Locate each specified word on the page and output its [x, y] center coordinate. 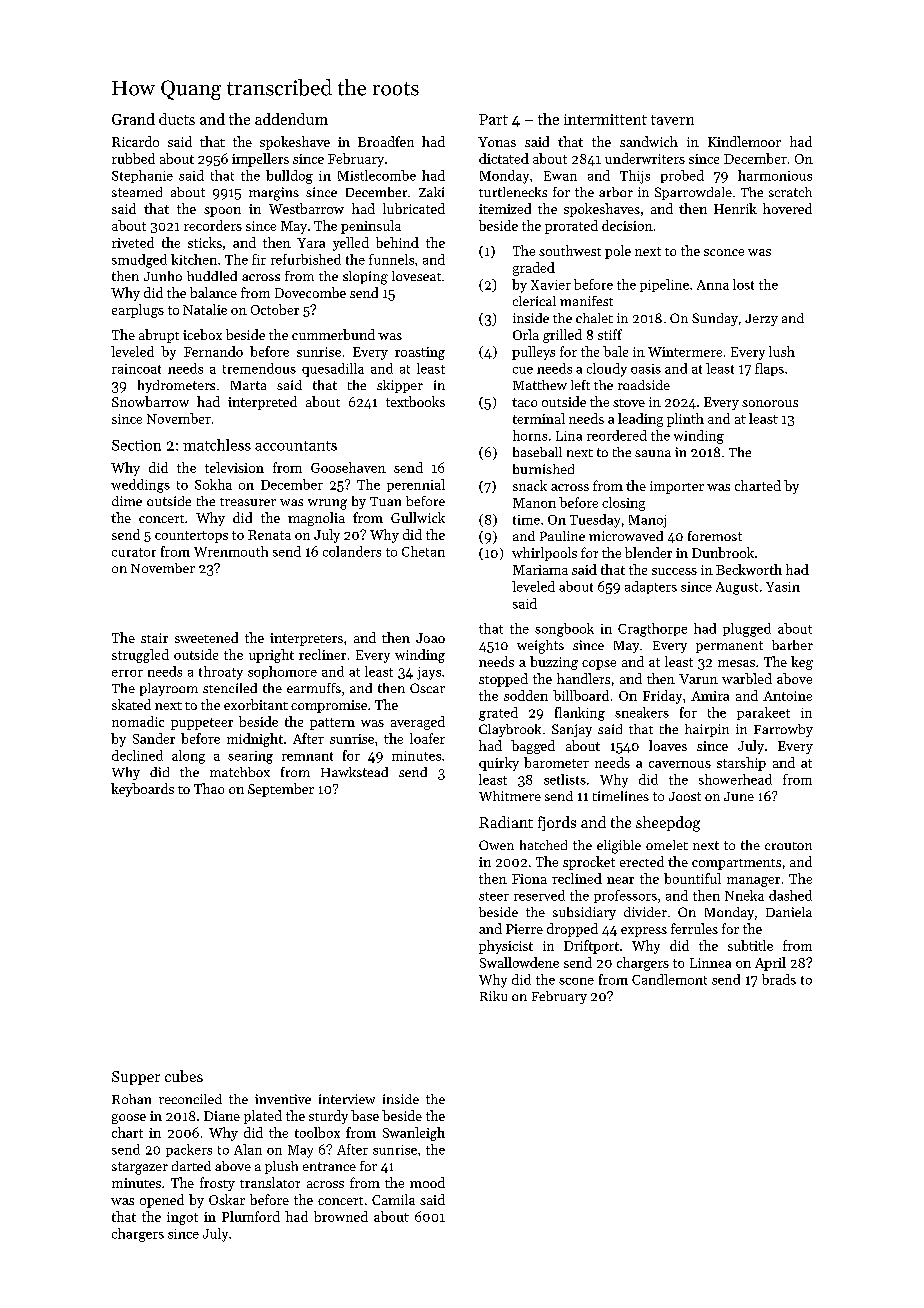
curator [134, 552]
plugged [747, 630]
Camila [393, 1199]
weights [540, 647]
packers [189, 1150]
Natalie [205, 309]
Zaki [431, 192]
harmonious [775, 175]
